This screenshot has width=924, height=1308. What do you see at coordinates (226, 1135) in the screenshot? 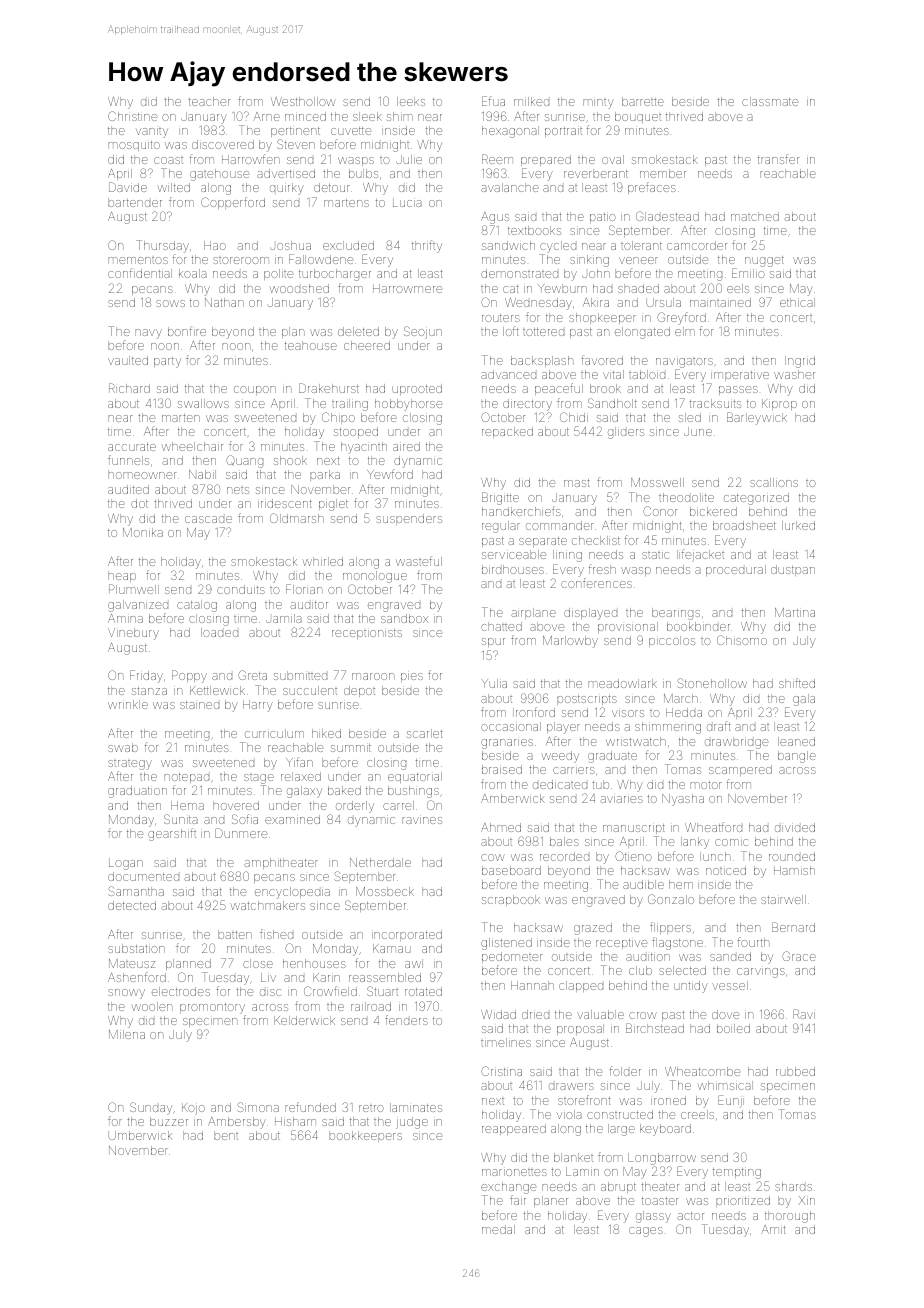
I see `bent` at bounding box center [226, 1135].
